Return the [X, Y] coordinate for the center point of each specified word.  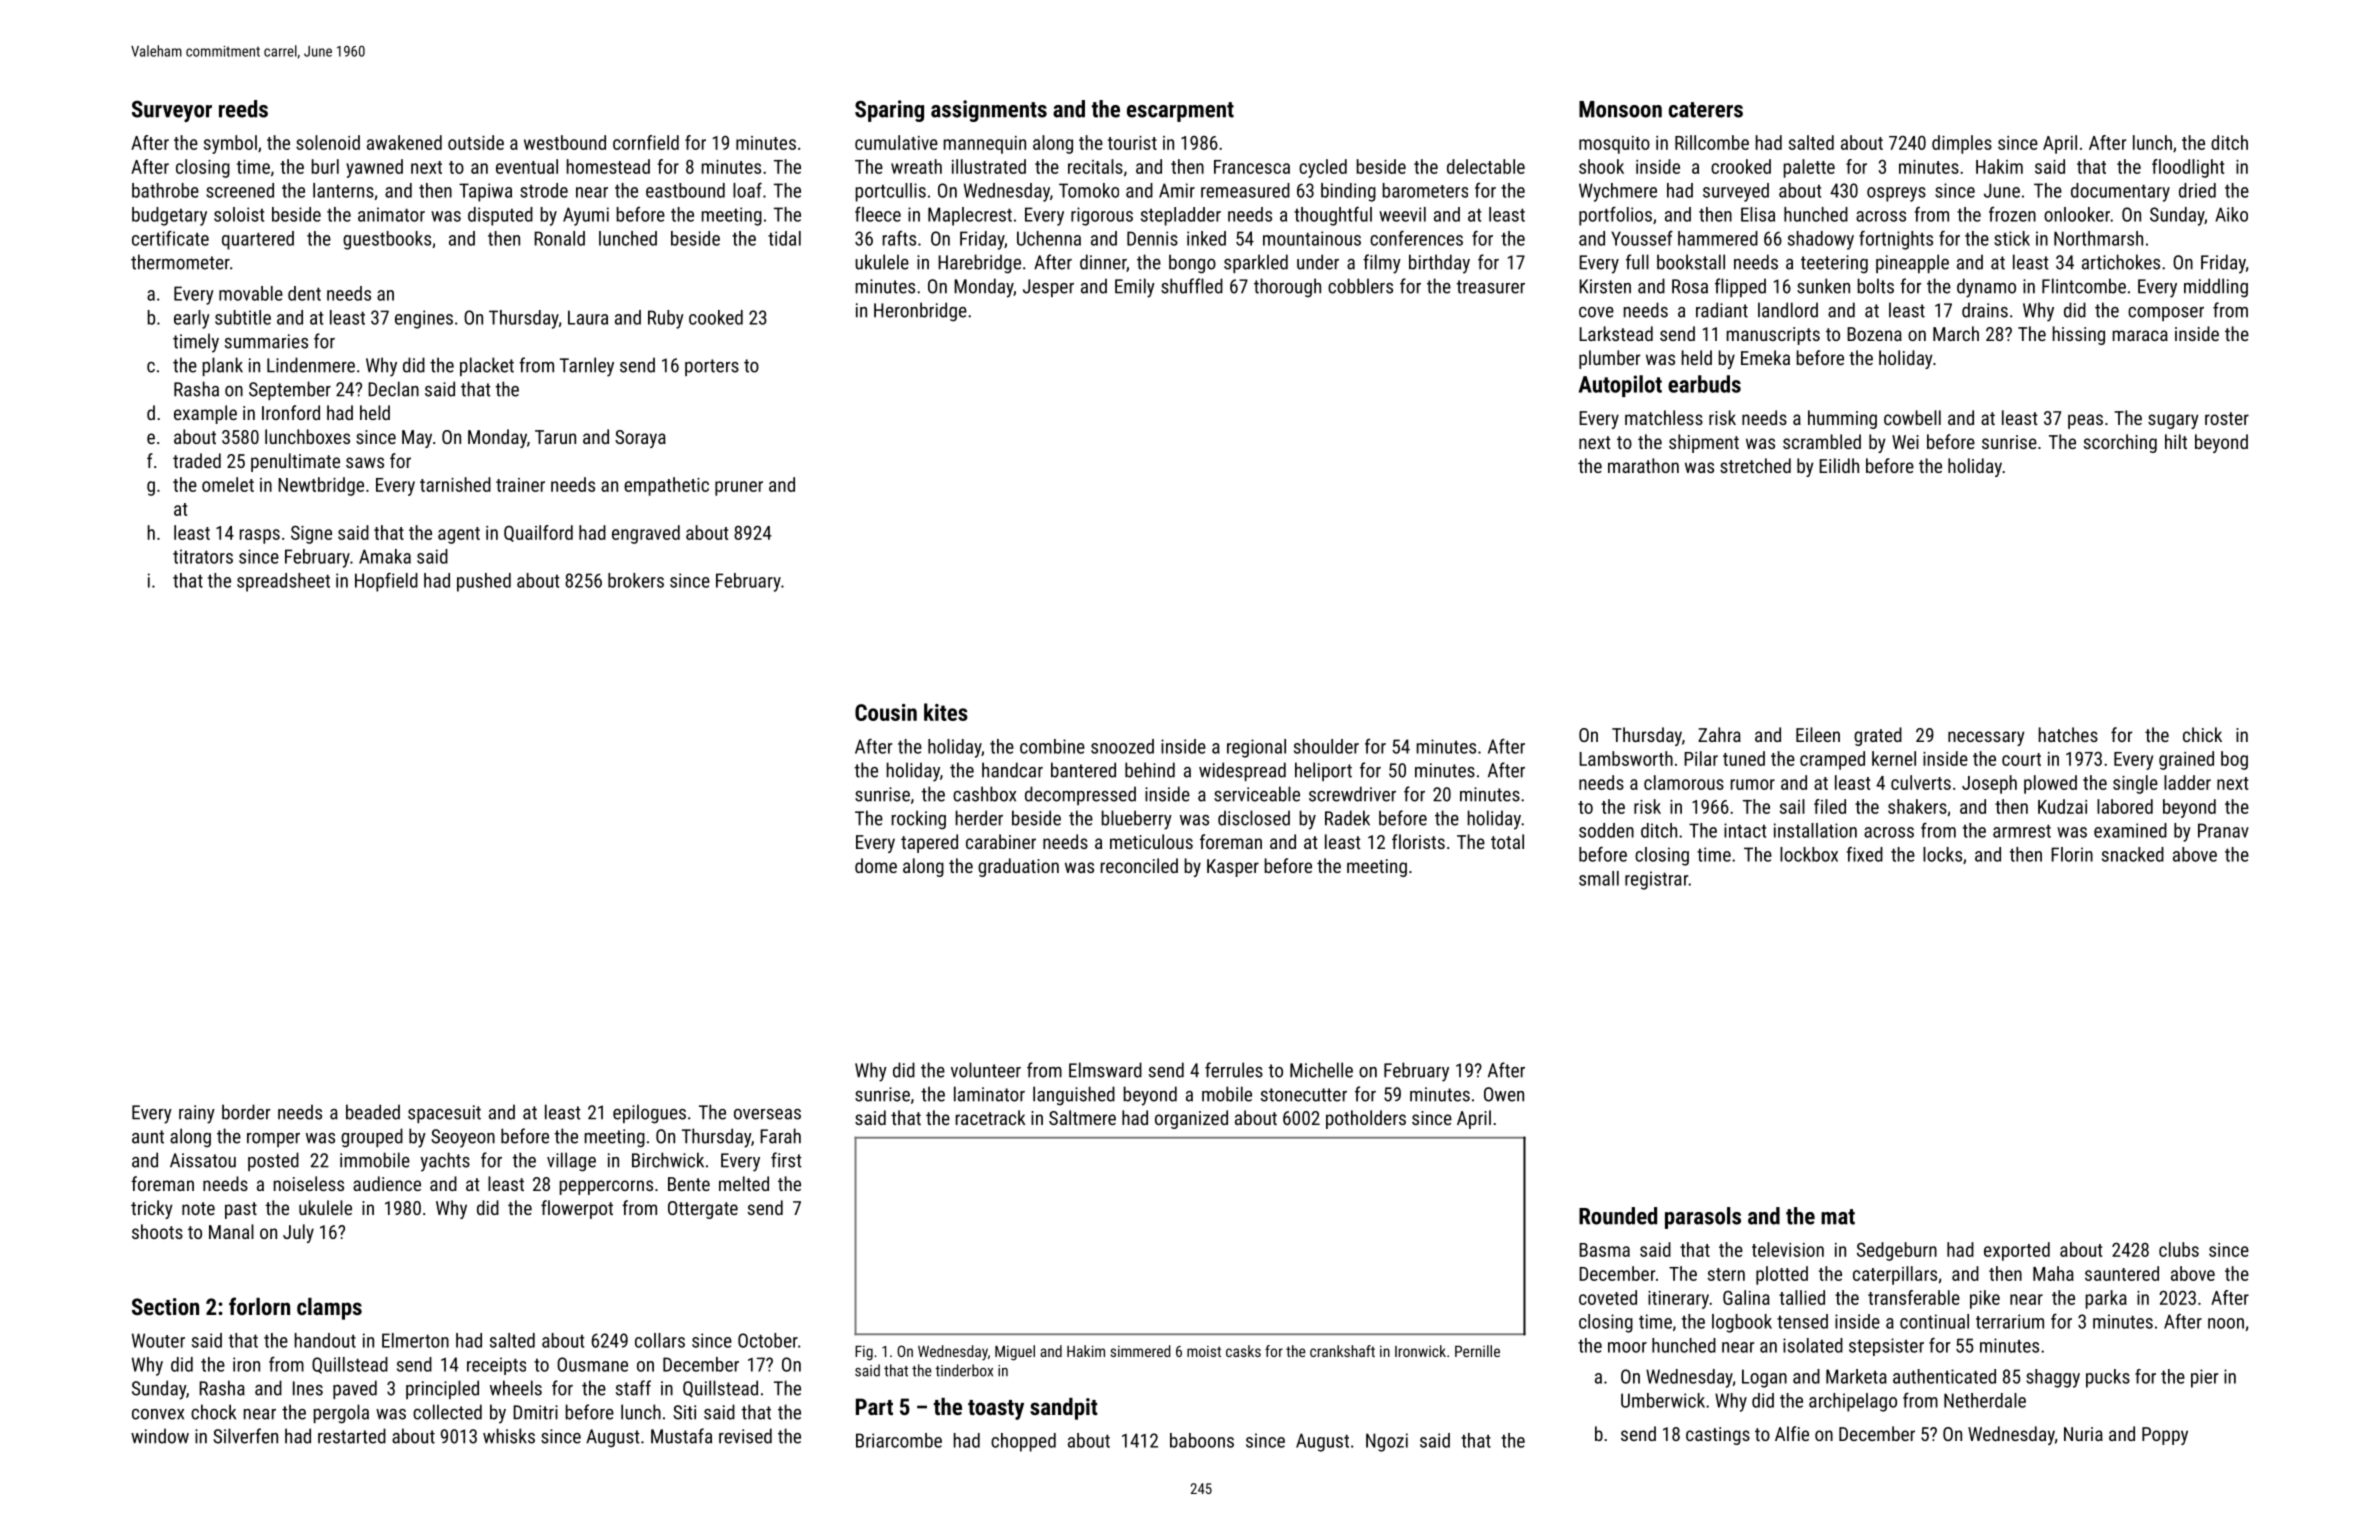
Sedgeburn [1897, 1251]
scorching [2120, 443]
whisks [509, 1436]
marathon [1643, 465]
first [786, 1160]
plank [223, 366]
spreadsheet [283, 582]
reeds [243, 109]
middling [2216, 288]
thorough [1287, 288]
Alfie [1792, 1433]
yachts [445, 1162]
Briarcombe [899, 1440]
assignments [989, 111]
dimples [1962, 144]
